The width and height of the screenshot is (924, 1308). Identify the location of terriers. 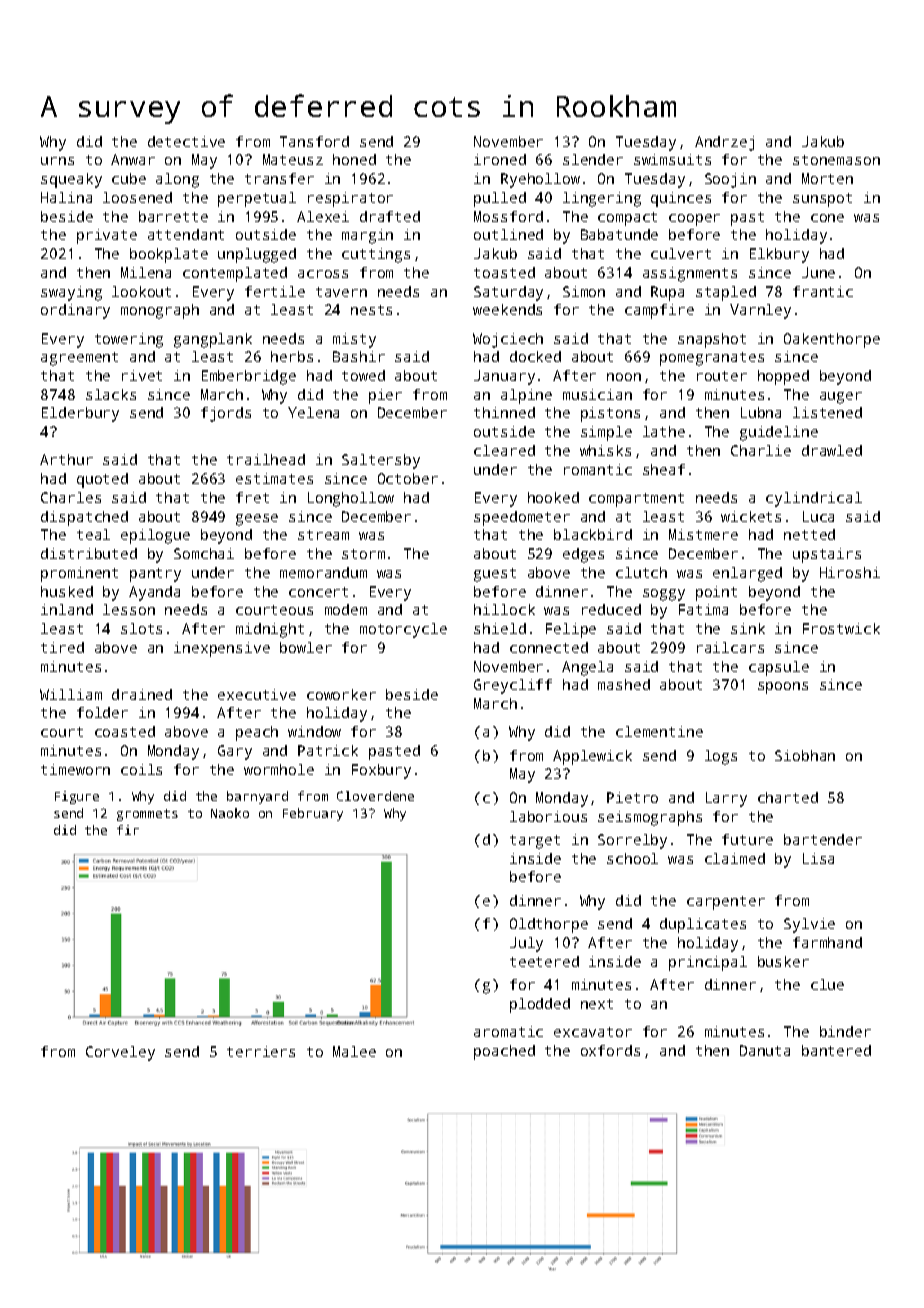
(261, 1051).
